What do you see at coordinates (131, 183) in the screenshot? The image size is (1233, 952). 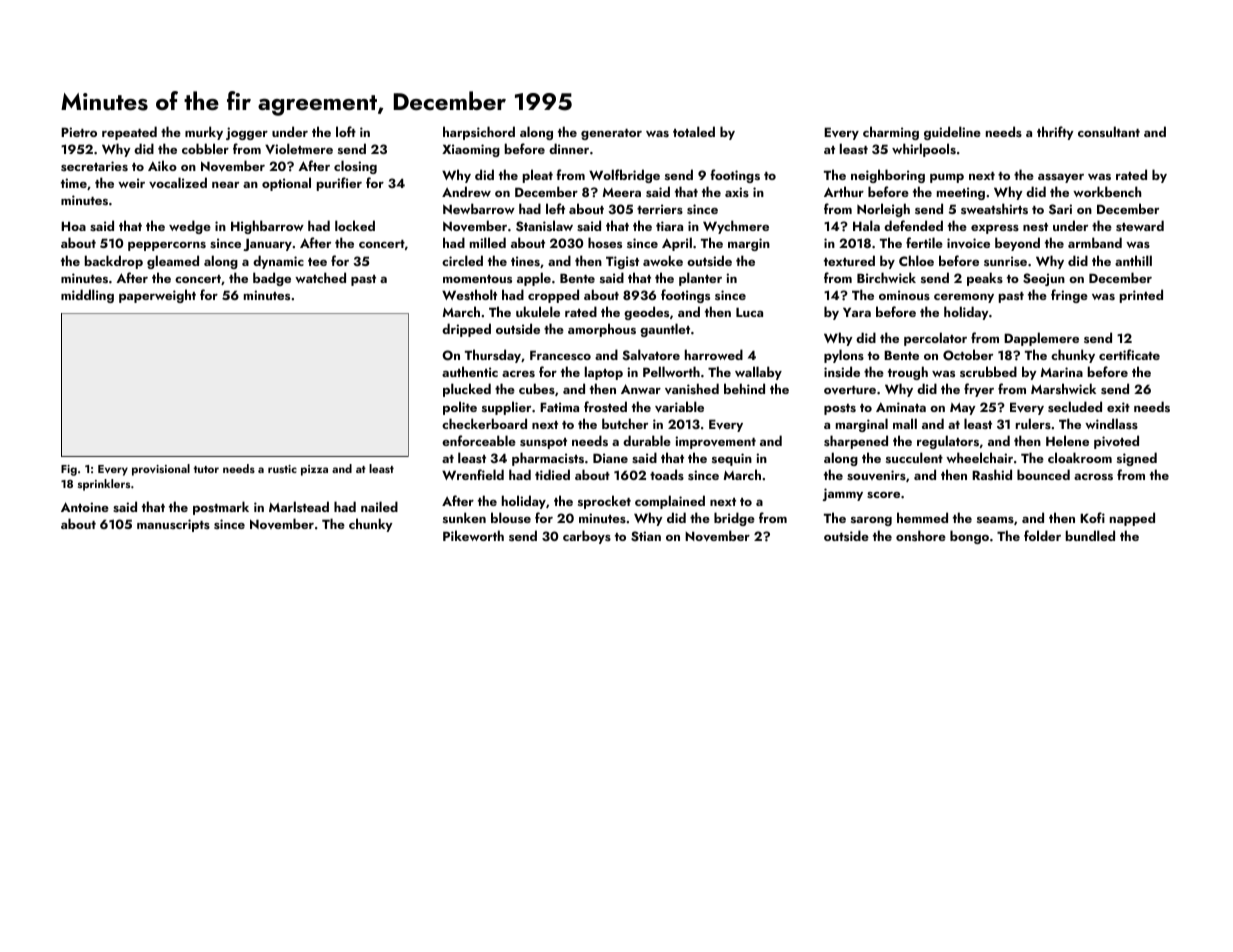 I see `weir` at bounding box center [131, 183].
